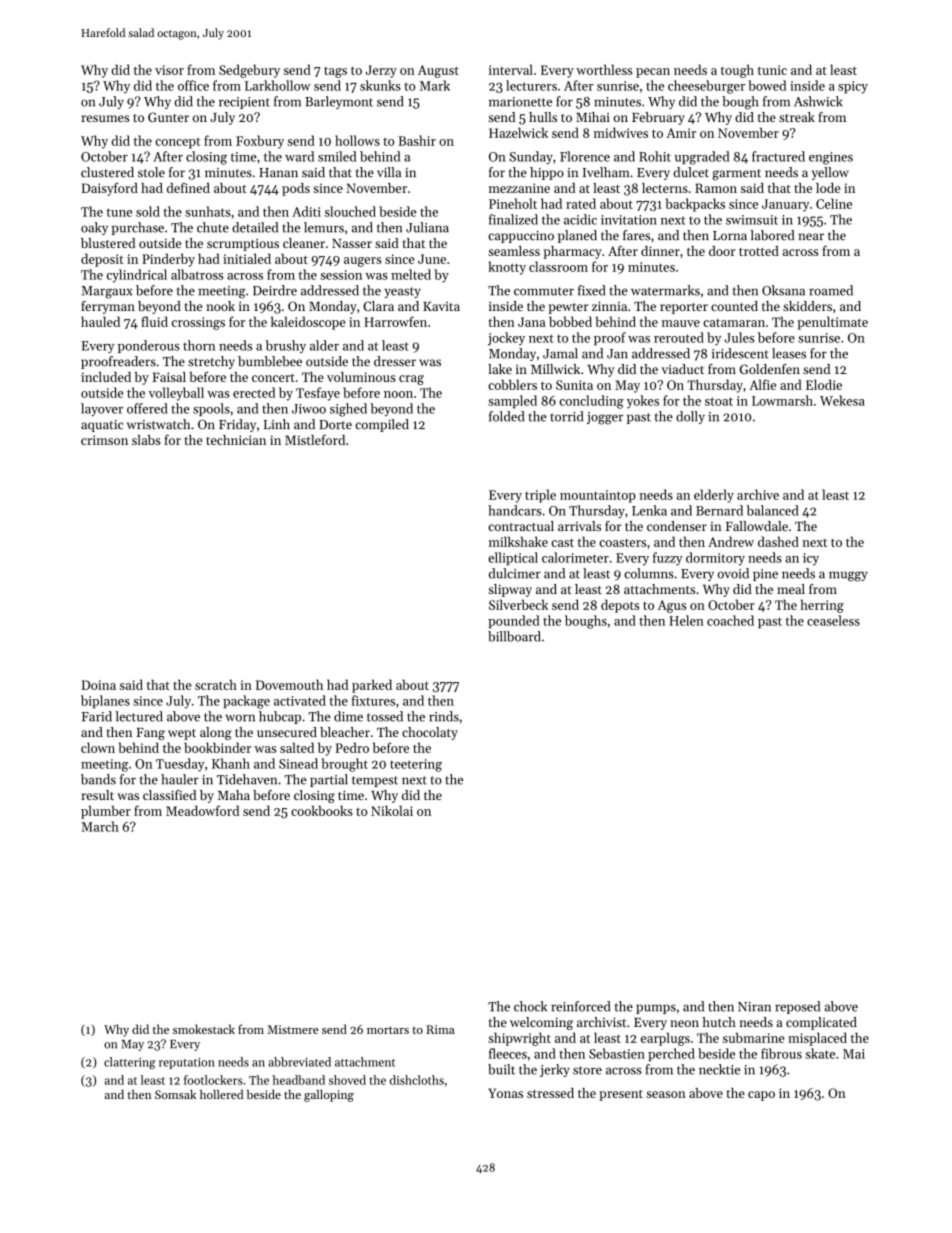 The height and width of the image is (1233, 952). Describe the element at coordinates (620, 606) in the image. I see `depots` at that location.
